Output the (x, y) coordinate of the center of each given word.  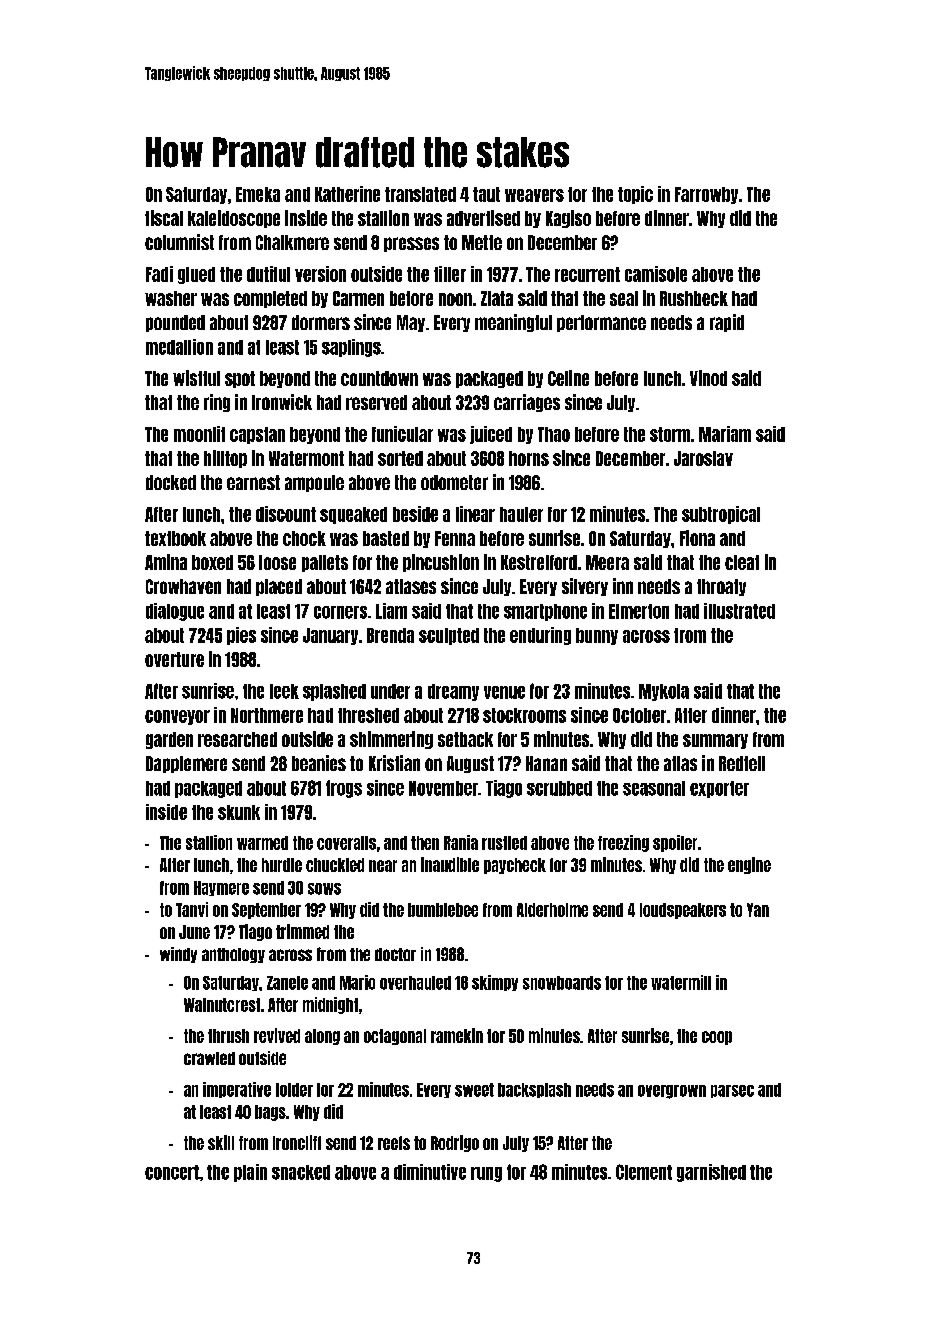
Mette (482, 242)
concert (172, 1172)
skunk (239, 812)
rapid (727, 323)
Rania (461, 842)
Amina (166, 562)
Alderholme (552, 910)
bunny (597, 636)
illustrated (739, 611)
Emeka (258, 194)
